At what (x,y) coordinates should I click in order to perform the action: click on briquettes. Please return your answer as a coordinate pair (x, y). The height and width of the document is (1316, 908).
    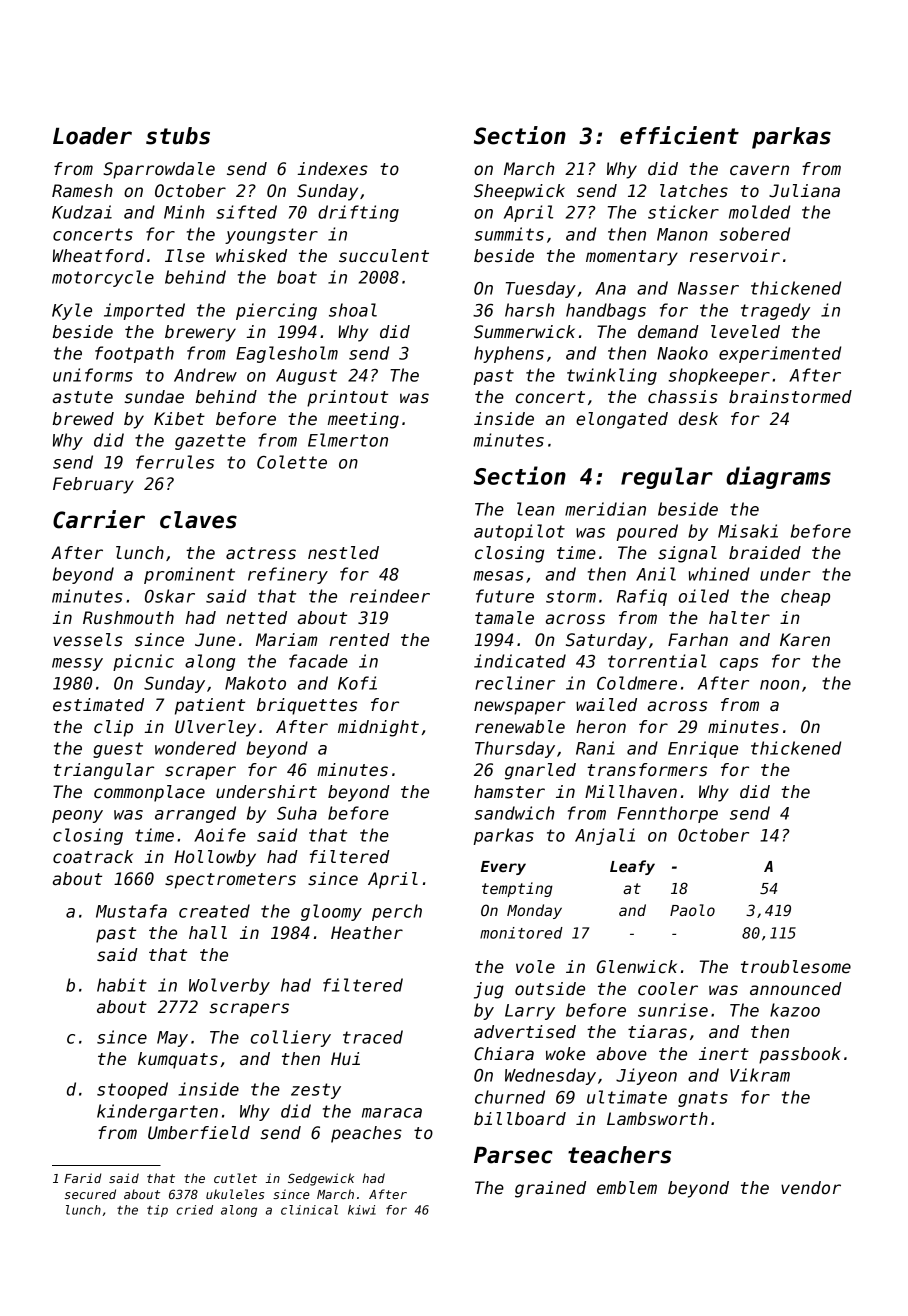
    Looking at the image, I should click on (307, 706).
